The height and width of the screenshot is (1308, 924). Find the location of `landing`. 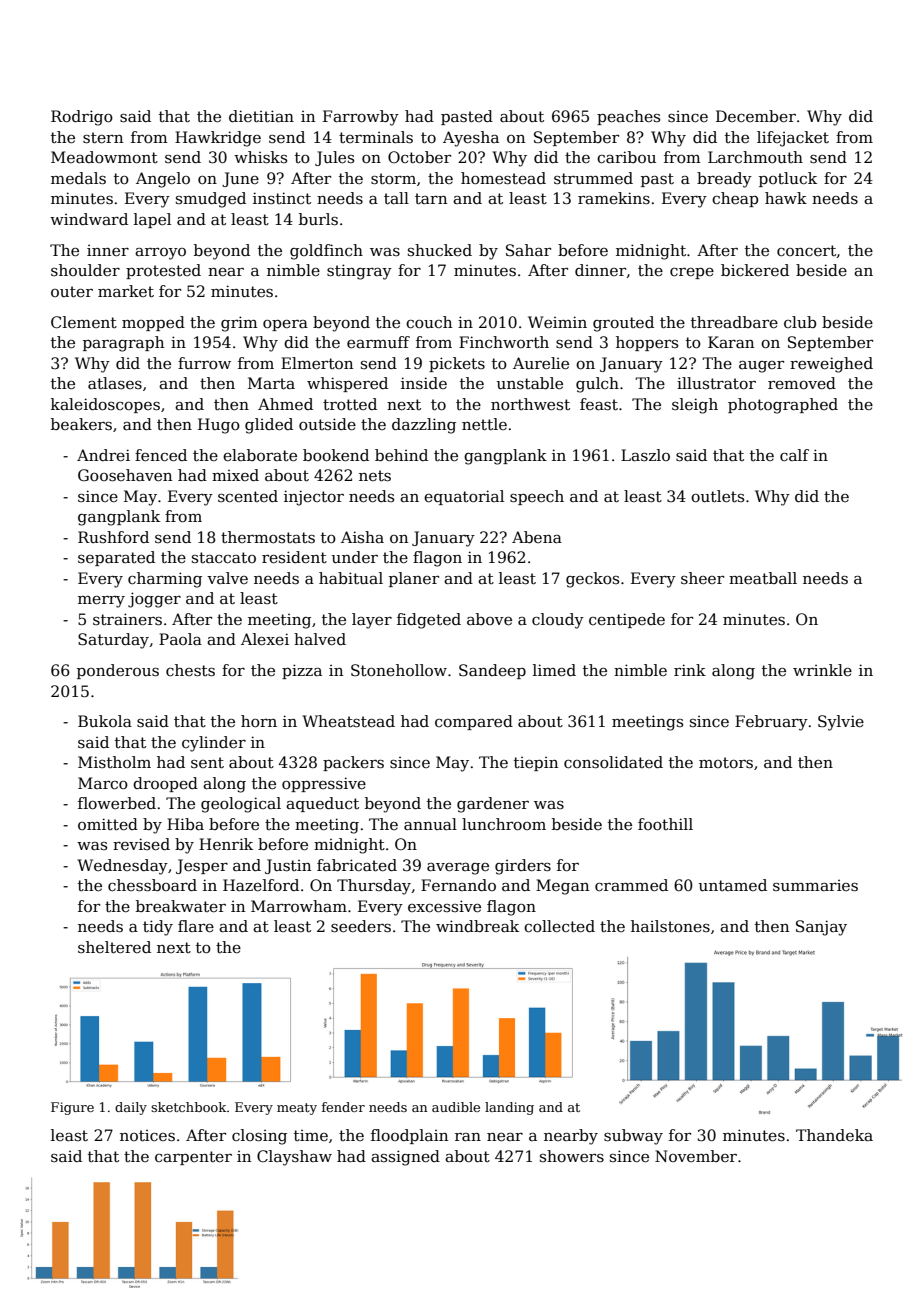

landing is located at coordinates (509, 1108).
